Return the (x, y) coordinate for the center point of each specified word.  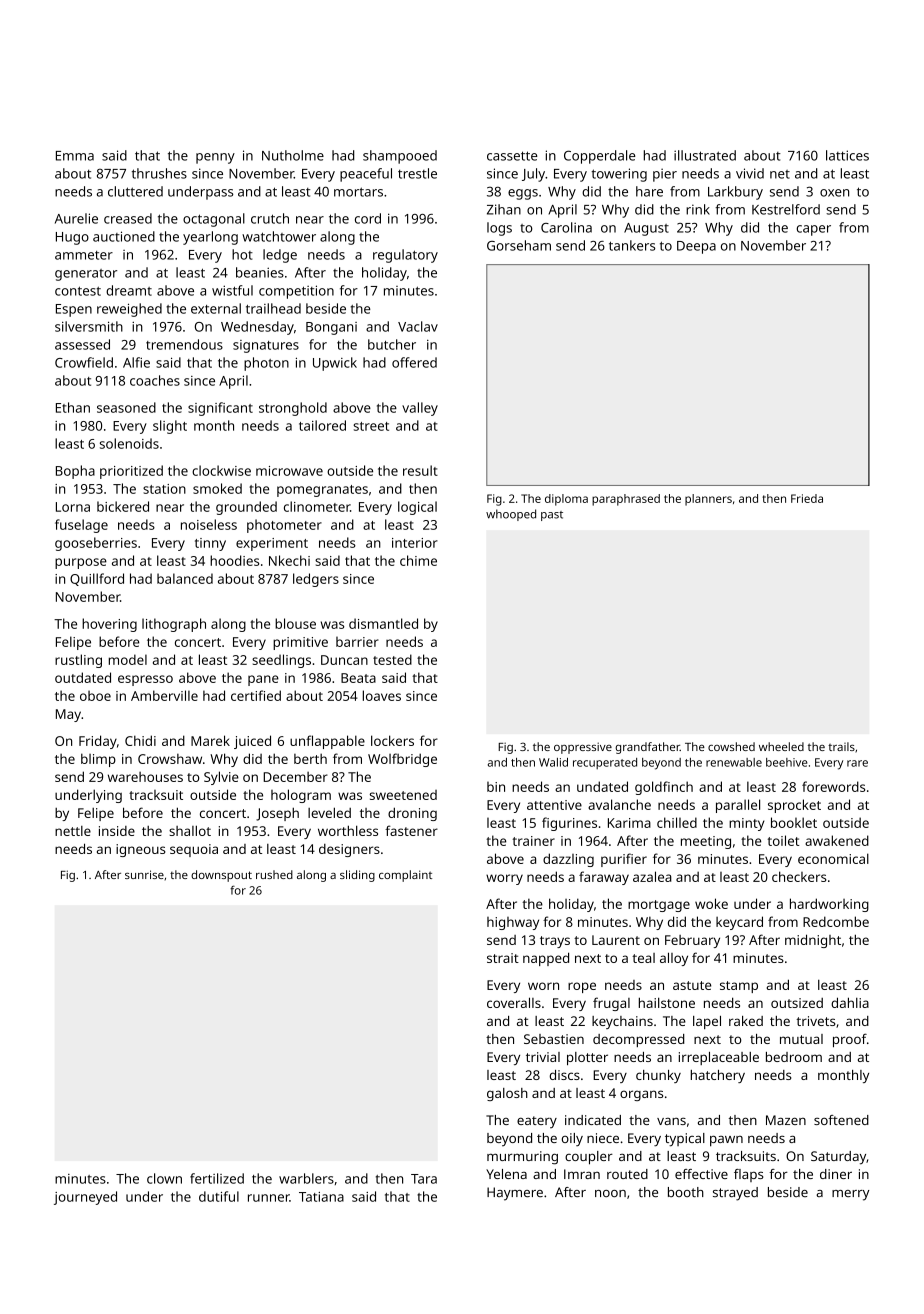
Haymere (515, 1194)
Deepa (696, 247)
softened (841, 1120)
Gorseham (519, 245)
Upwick (335, 364)
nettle (73, 831)
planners (708, 500)
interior (415, 543)
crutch (270, 218)
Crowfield (84, 362)
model (128, 659)
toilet (783, 840)
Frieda (807, 498)
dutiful (219, 1196)
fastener (411, 830)
